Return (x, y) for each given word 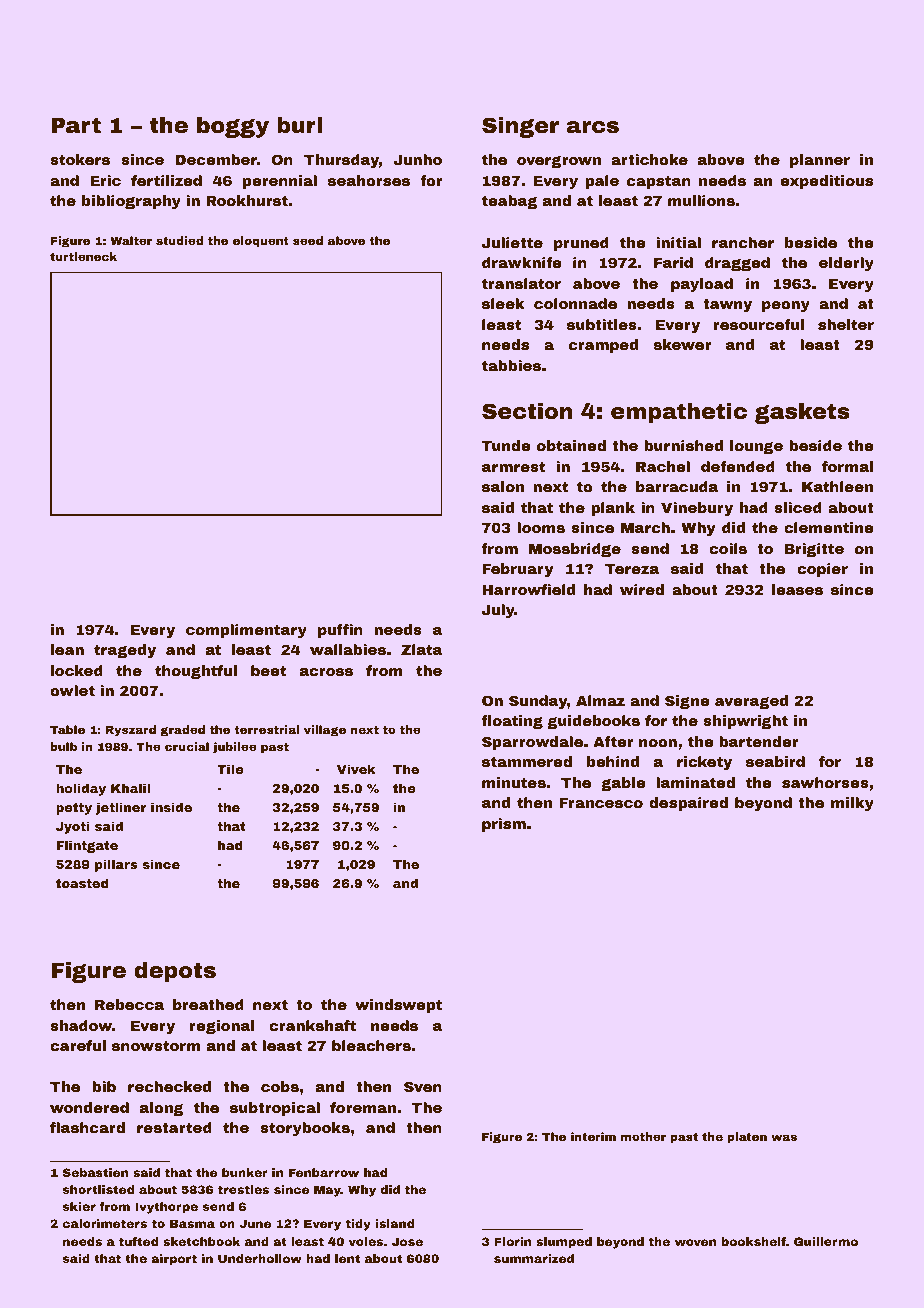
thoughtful (196, 672)
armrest (513, 467)
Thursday (341, 161)
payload (702, 285)
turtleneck (83, 256)
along (162, 1109)
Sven (423, 1086)
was (784, 1137)
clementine (829, 527)
